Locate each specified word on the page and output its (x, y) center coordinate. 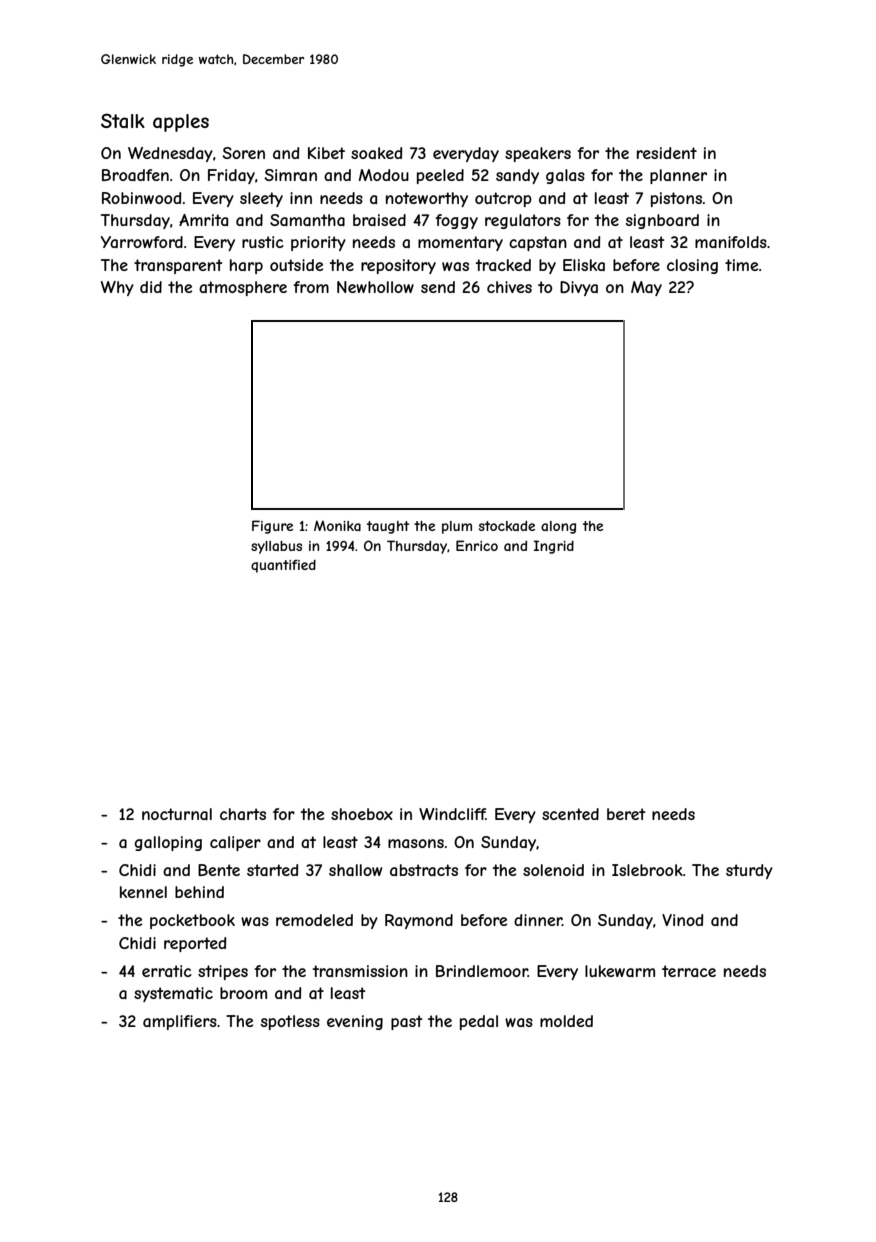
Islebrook (647, 870)
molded (566, 1021)
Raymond (419, 921)
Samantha (307, 220)
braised (379, 220)
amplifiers (180, 1022)
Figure (272, 527)
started (272, 870)
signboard (662, 221)
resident (667, 153)
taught (388, 527)
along (558, 527)
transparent (178, 266)
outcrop (503, 199)
